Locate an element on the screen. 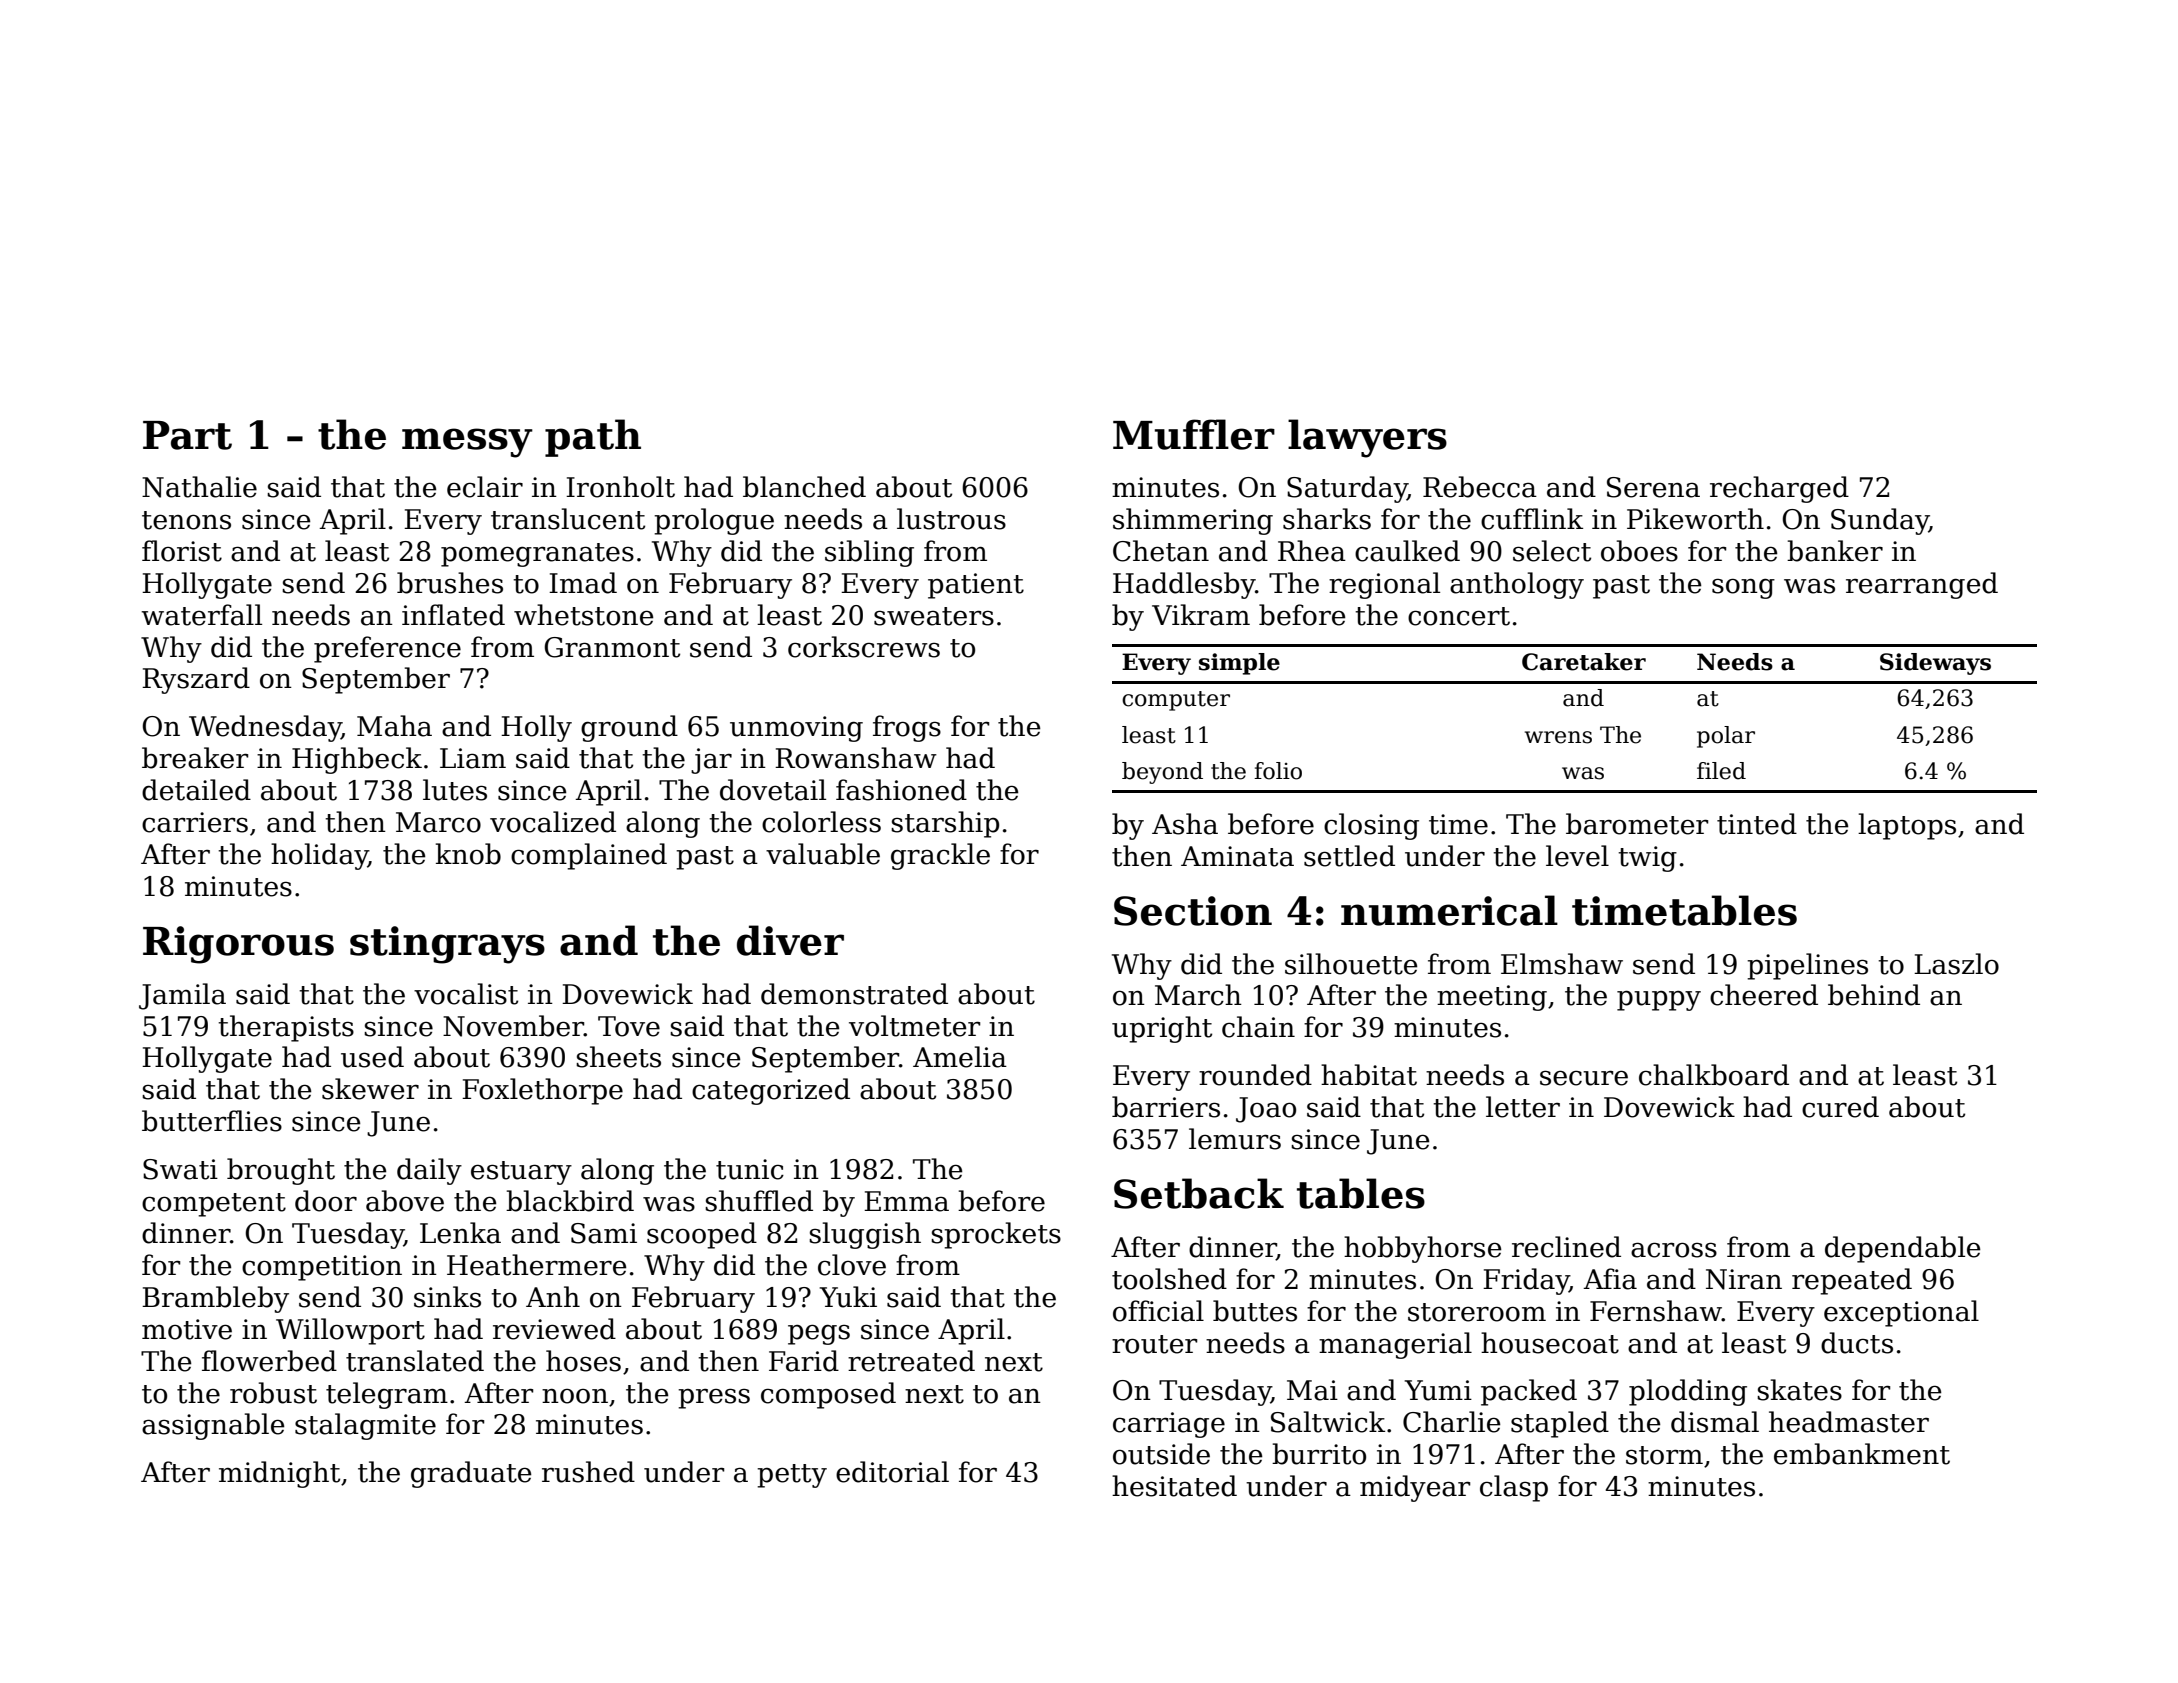 The width and height of the screenshot is (2178, 1683). Laszlo is located at coordinates (1956, 964).
